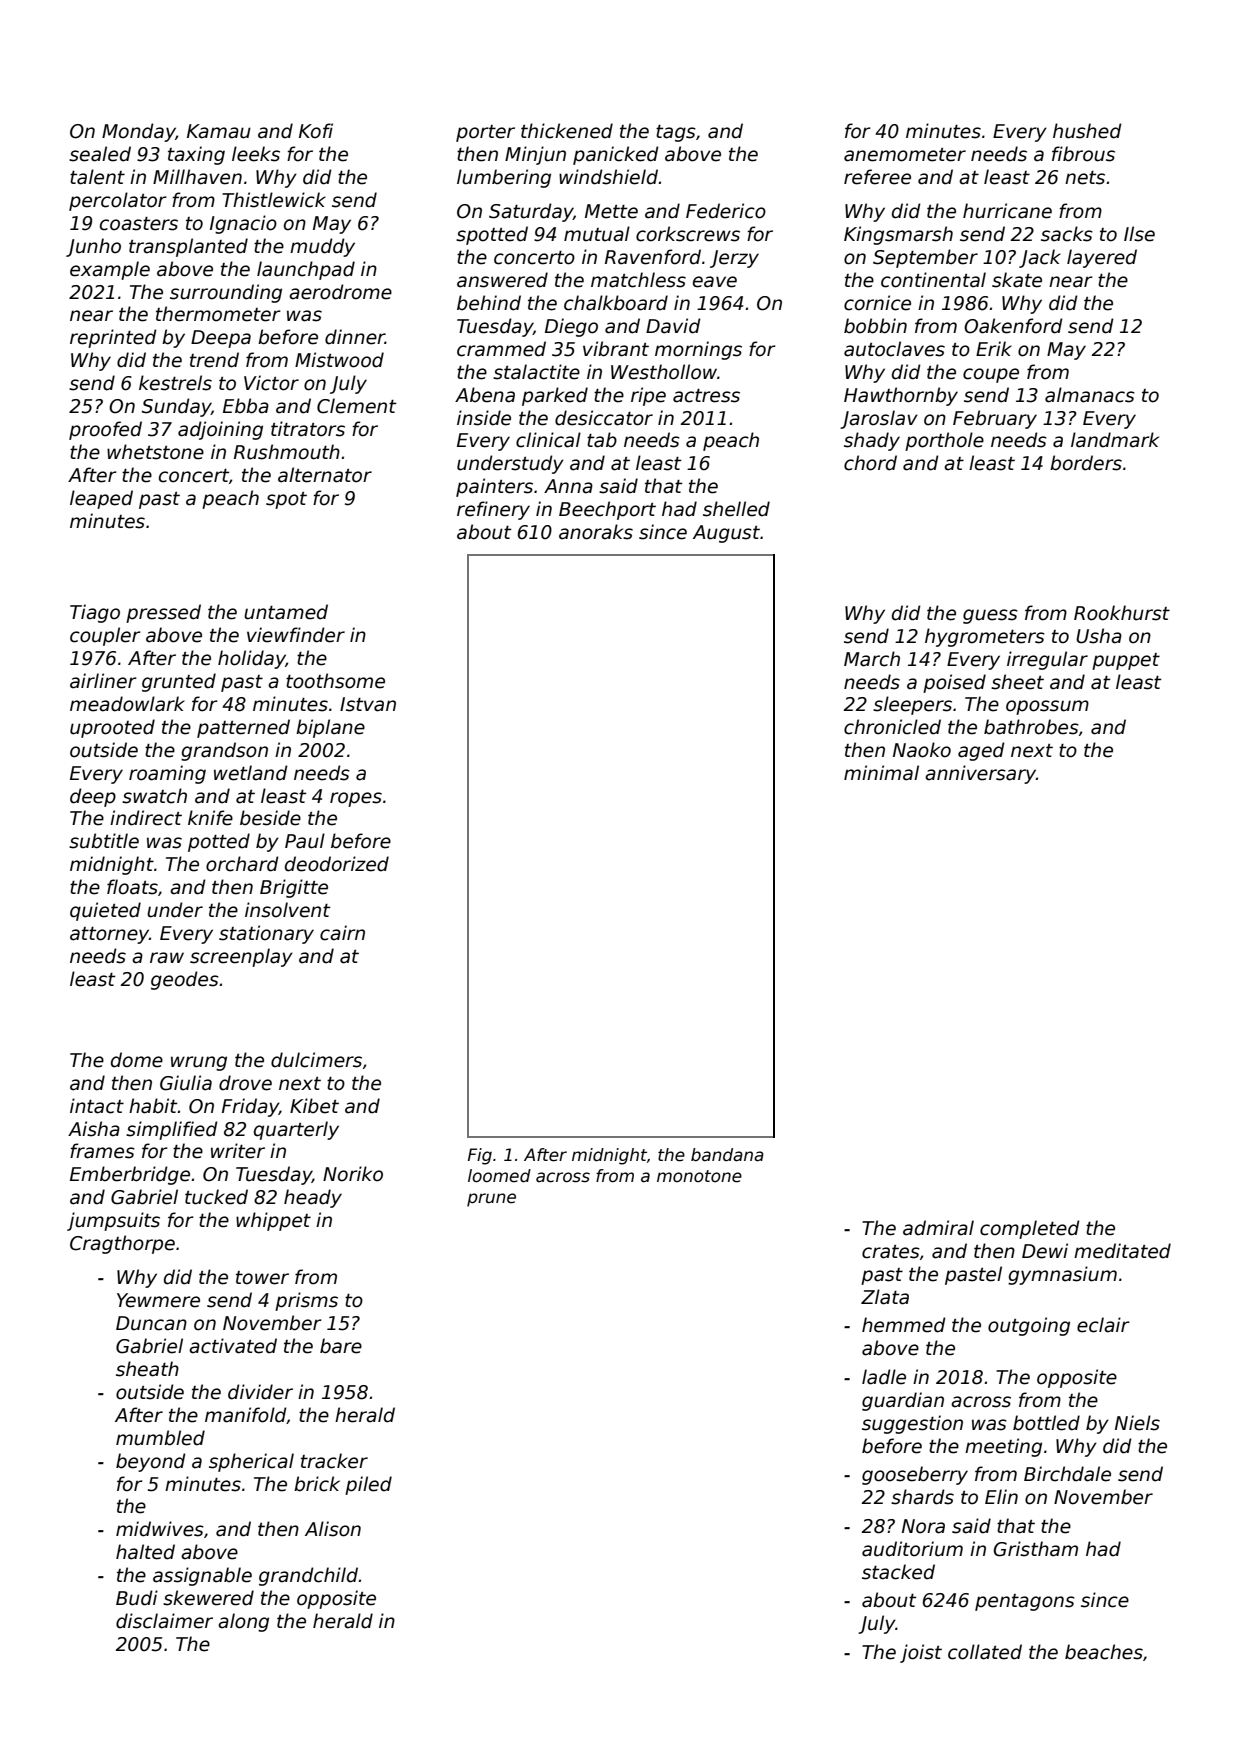  I want to click on hushed, so click(1087, 131).
